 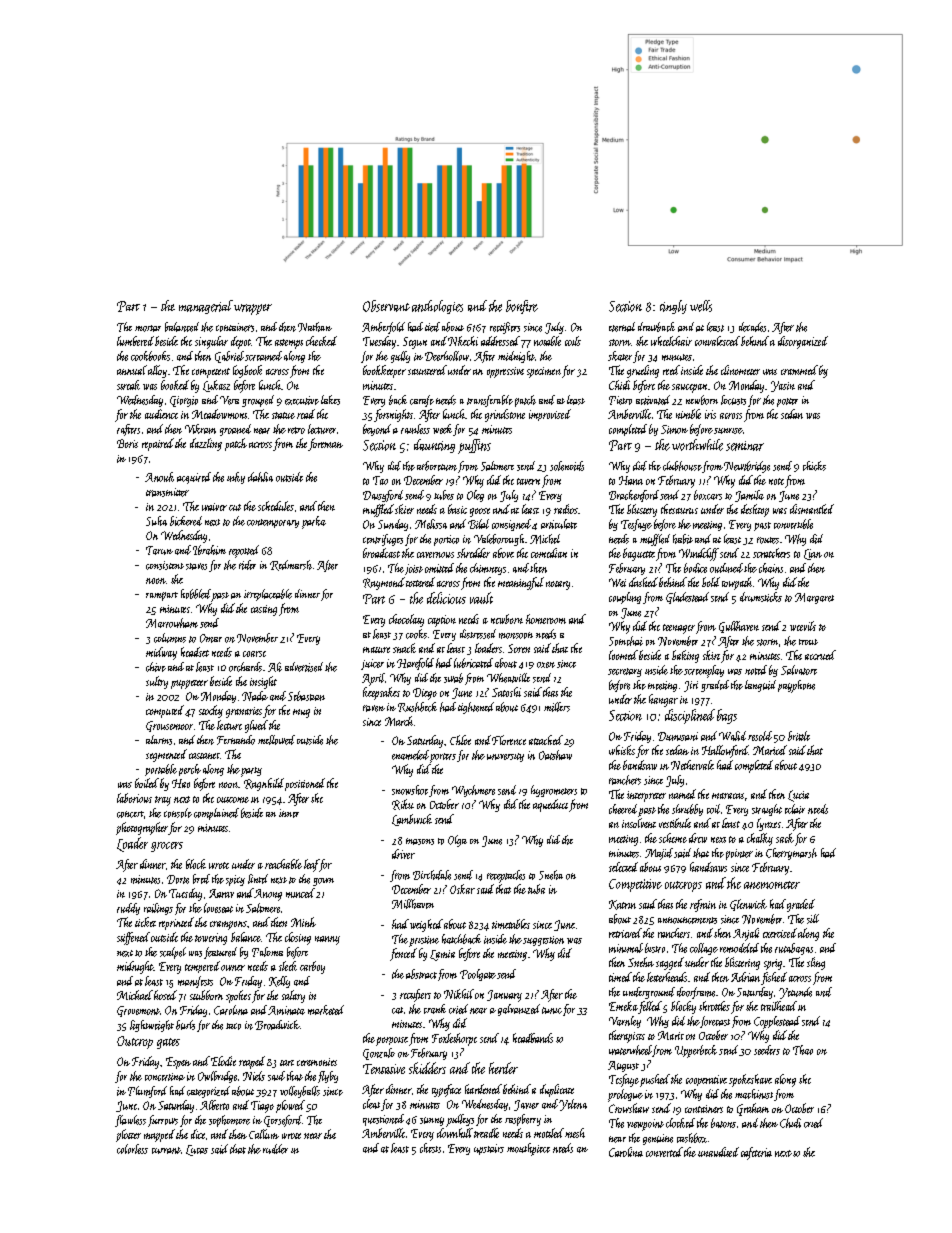 I want to click on handsaws, so click(x=708, y=867).
